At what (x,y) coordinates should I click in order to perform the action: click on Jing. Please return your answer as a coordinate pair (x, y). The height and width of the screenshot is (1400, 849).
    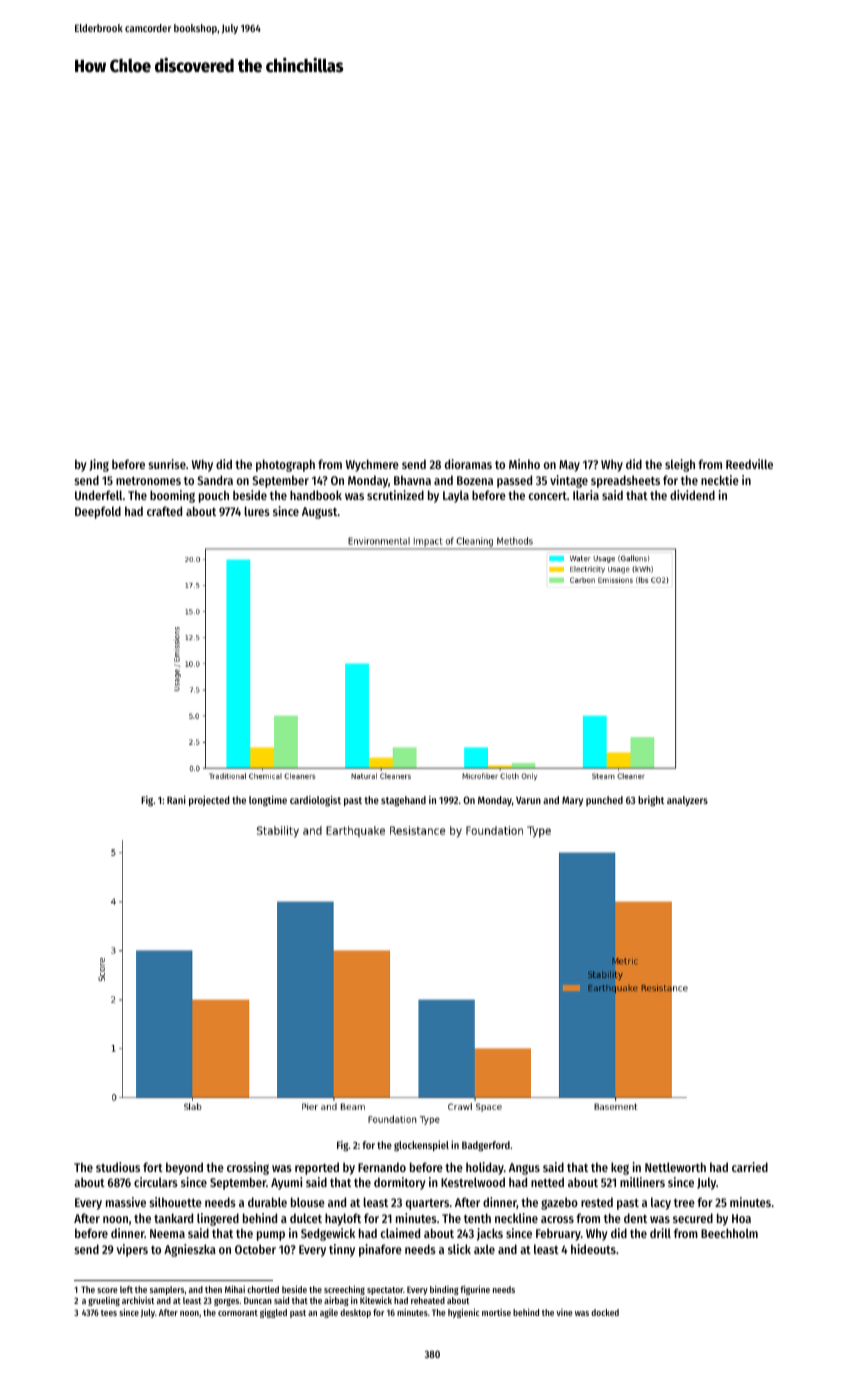
    Looking at the image, I should click on (99, 465).
